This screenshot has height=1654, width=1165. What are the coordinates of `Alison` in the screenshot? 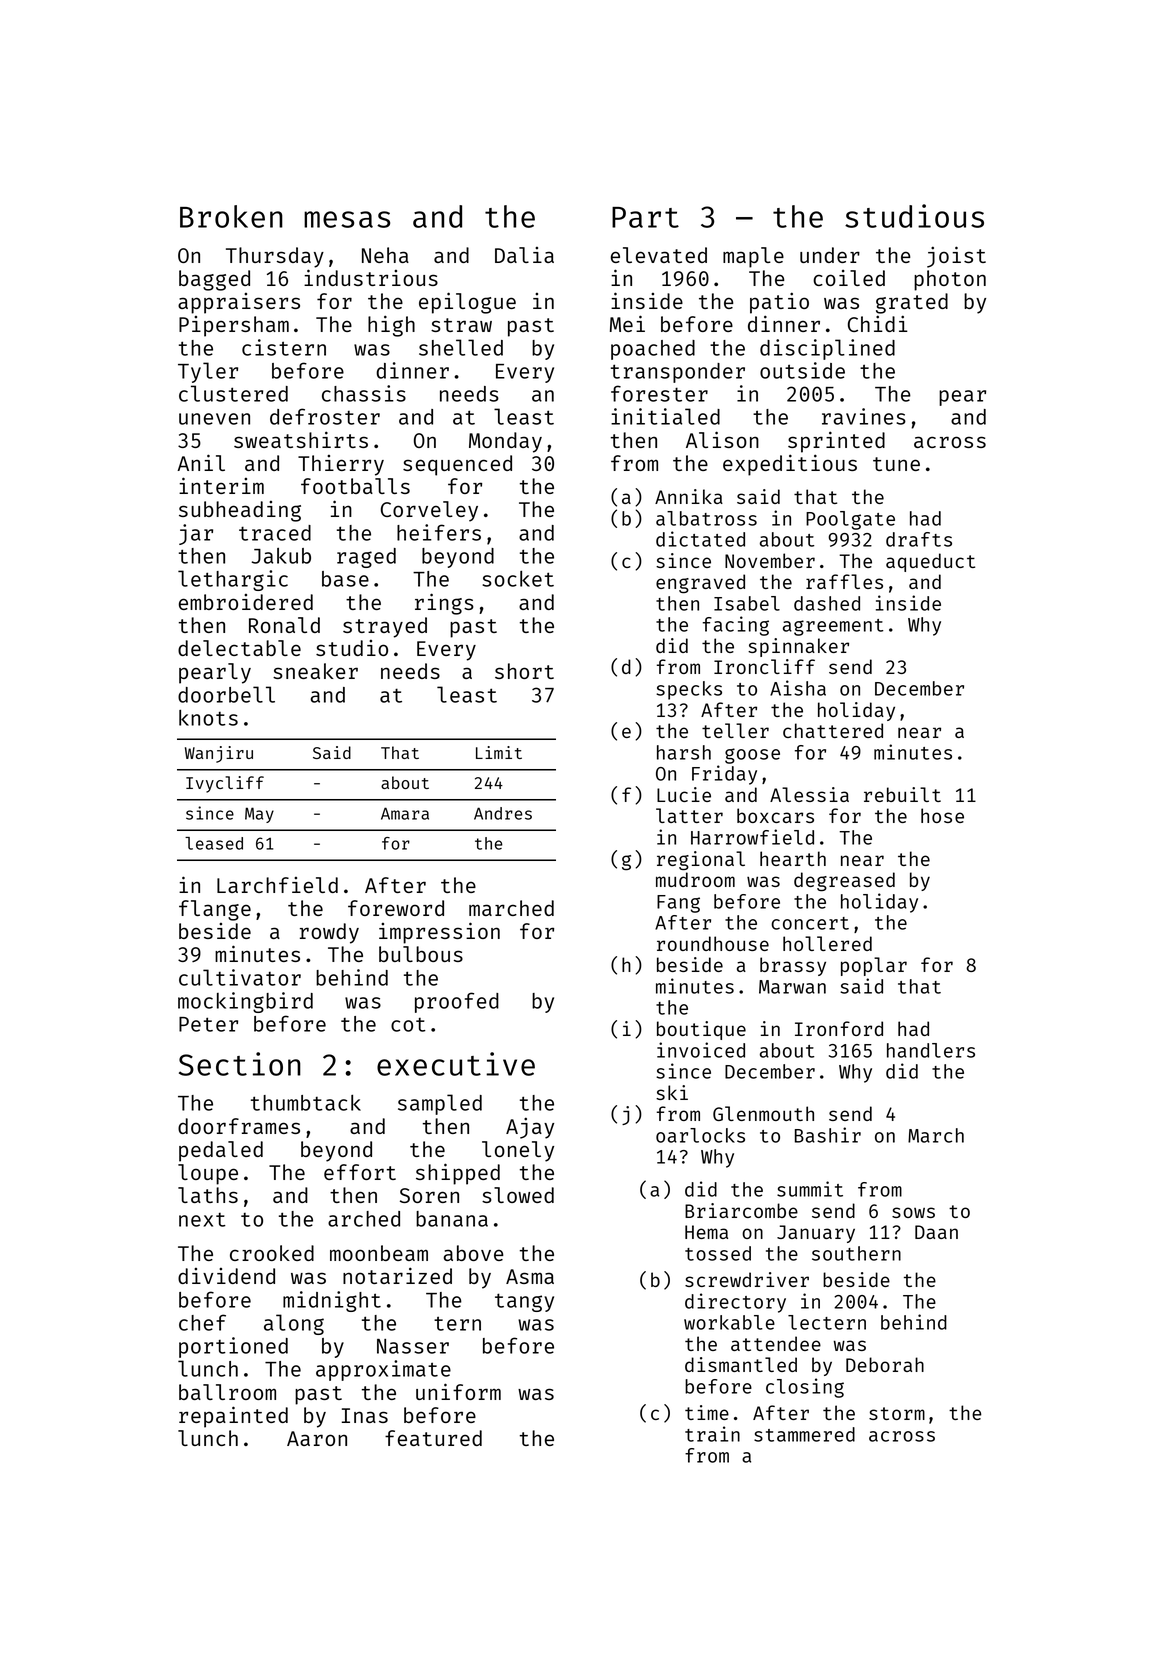 It's located at (722, 439).
